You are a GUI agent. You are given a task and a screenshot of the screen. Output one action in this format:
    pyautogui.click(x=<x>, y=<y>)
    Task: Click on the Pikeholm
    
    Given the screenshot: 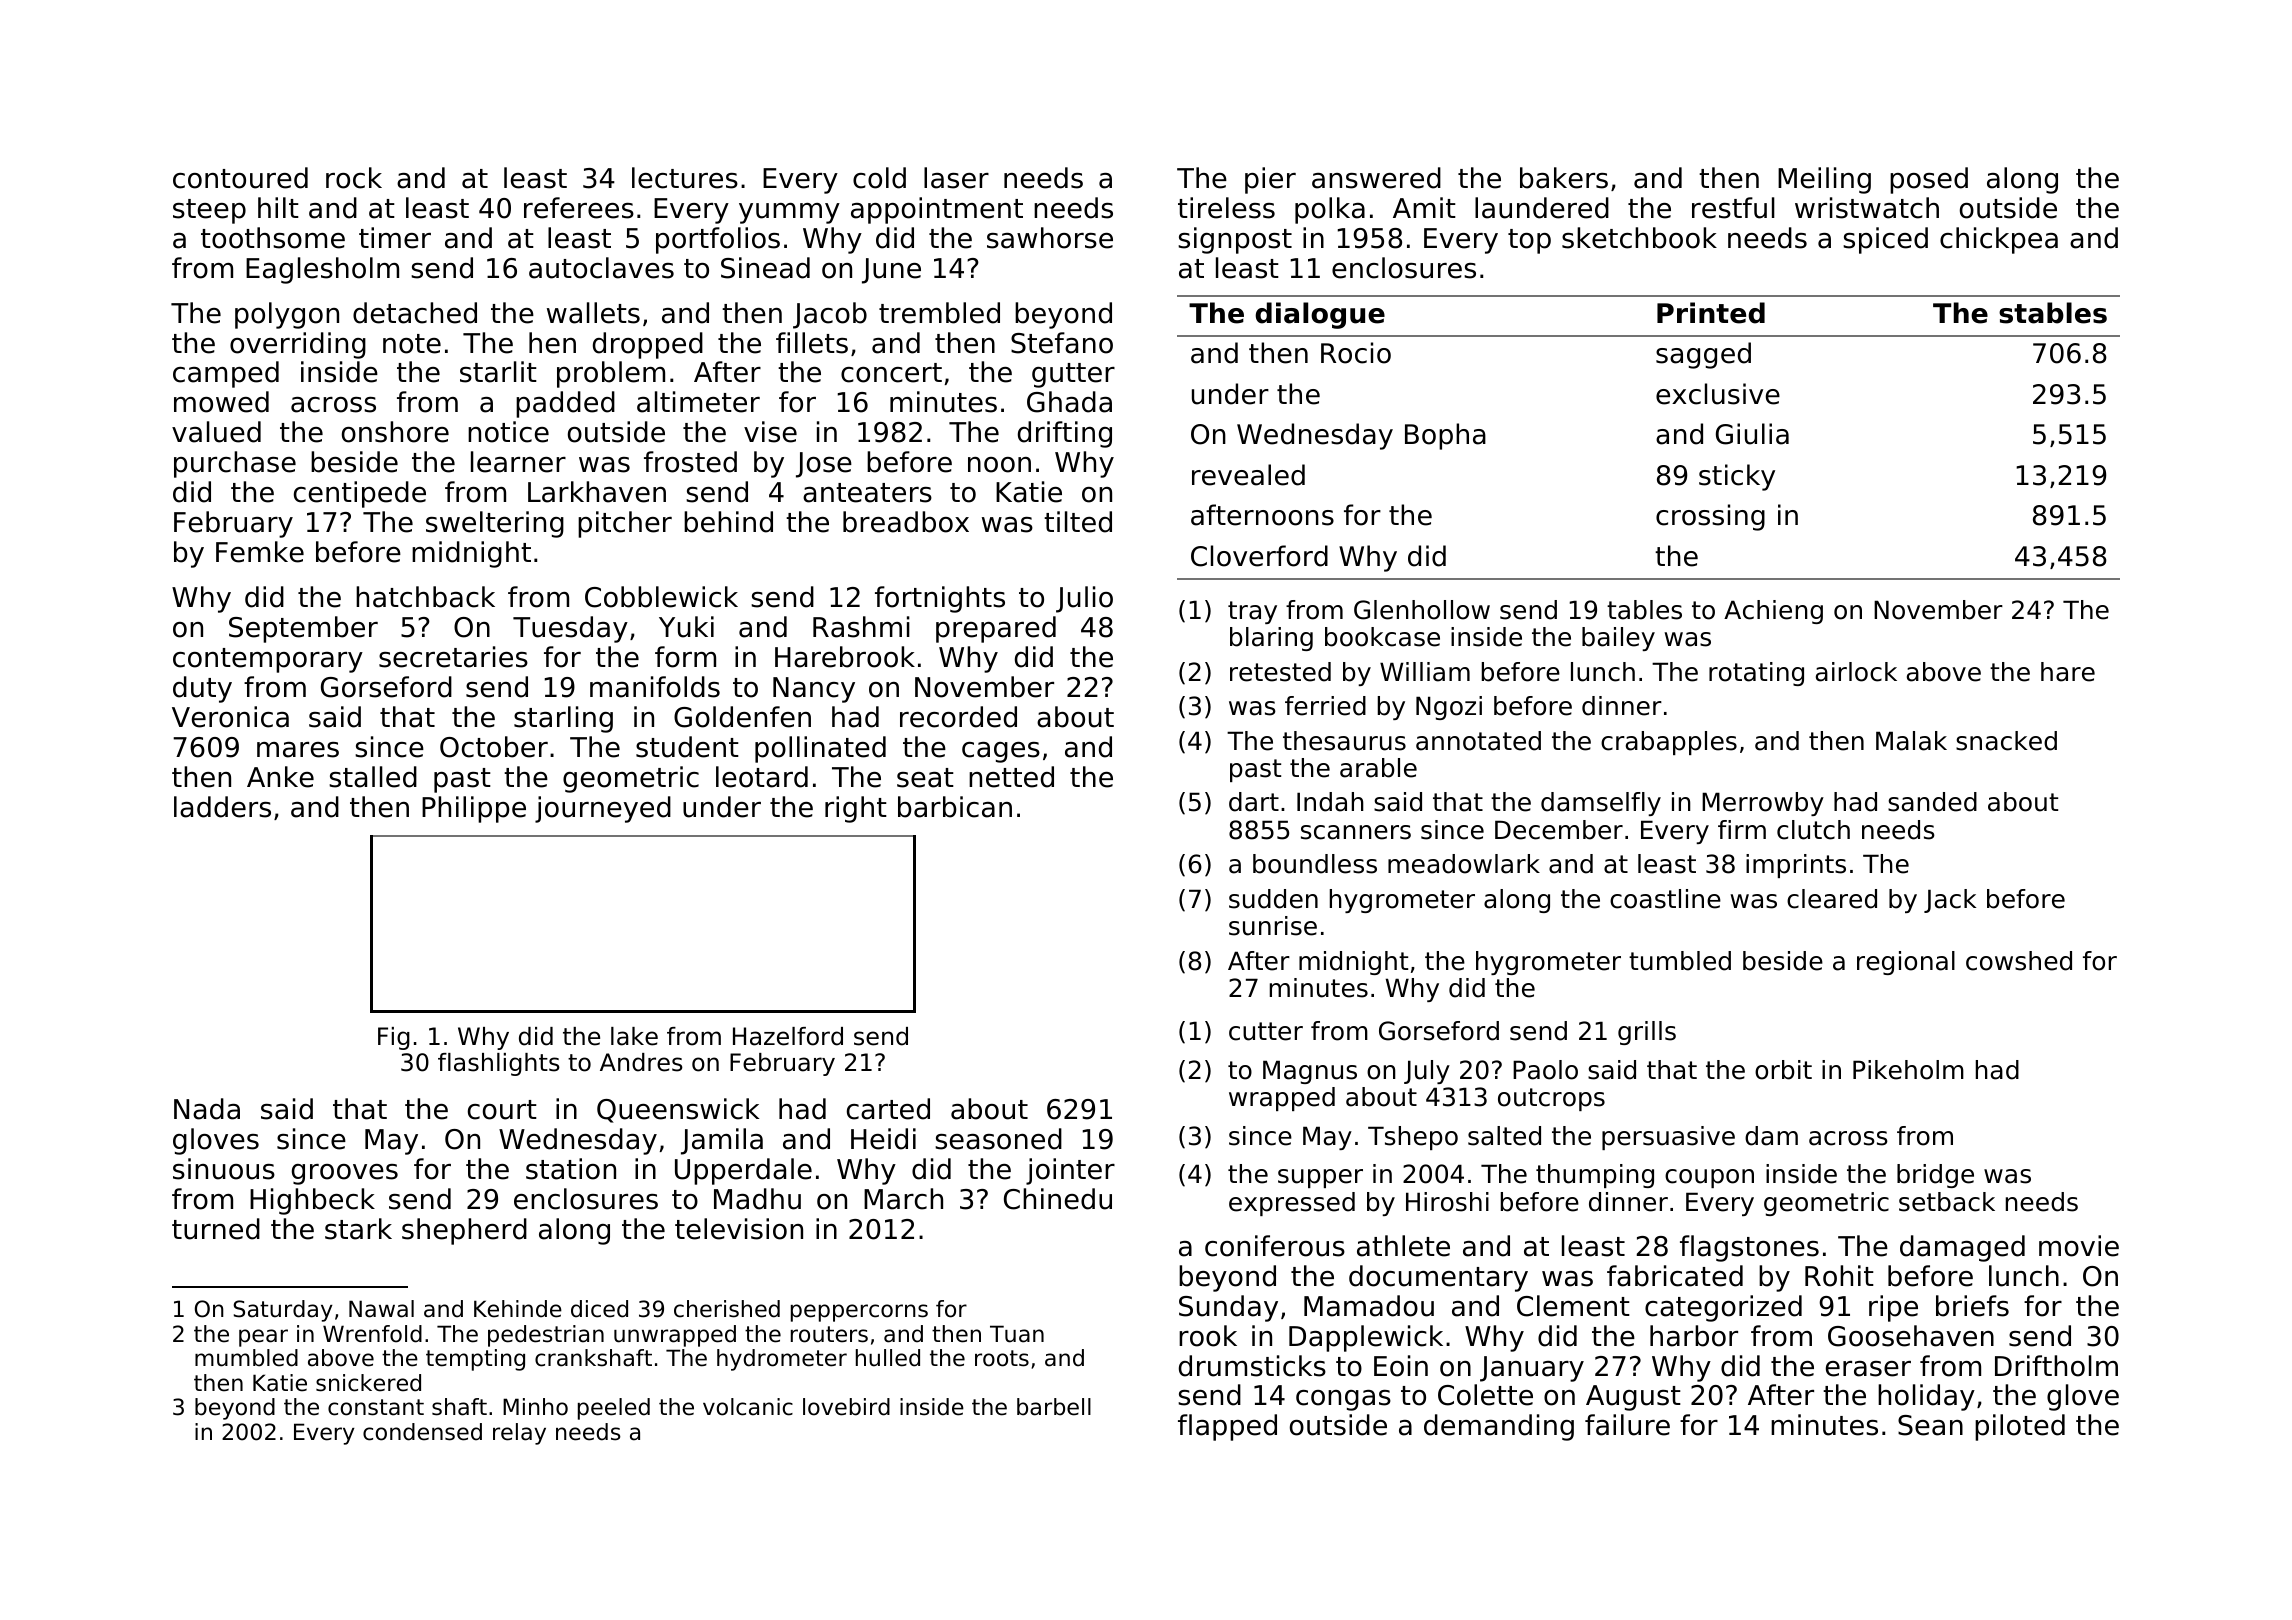 What is the action you would take?
    pyautogui.click(x=1908, y=1070)
